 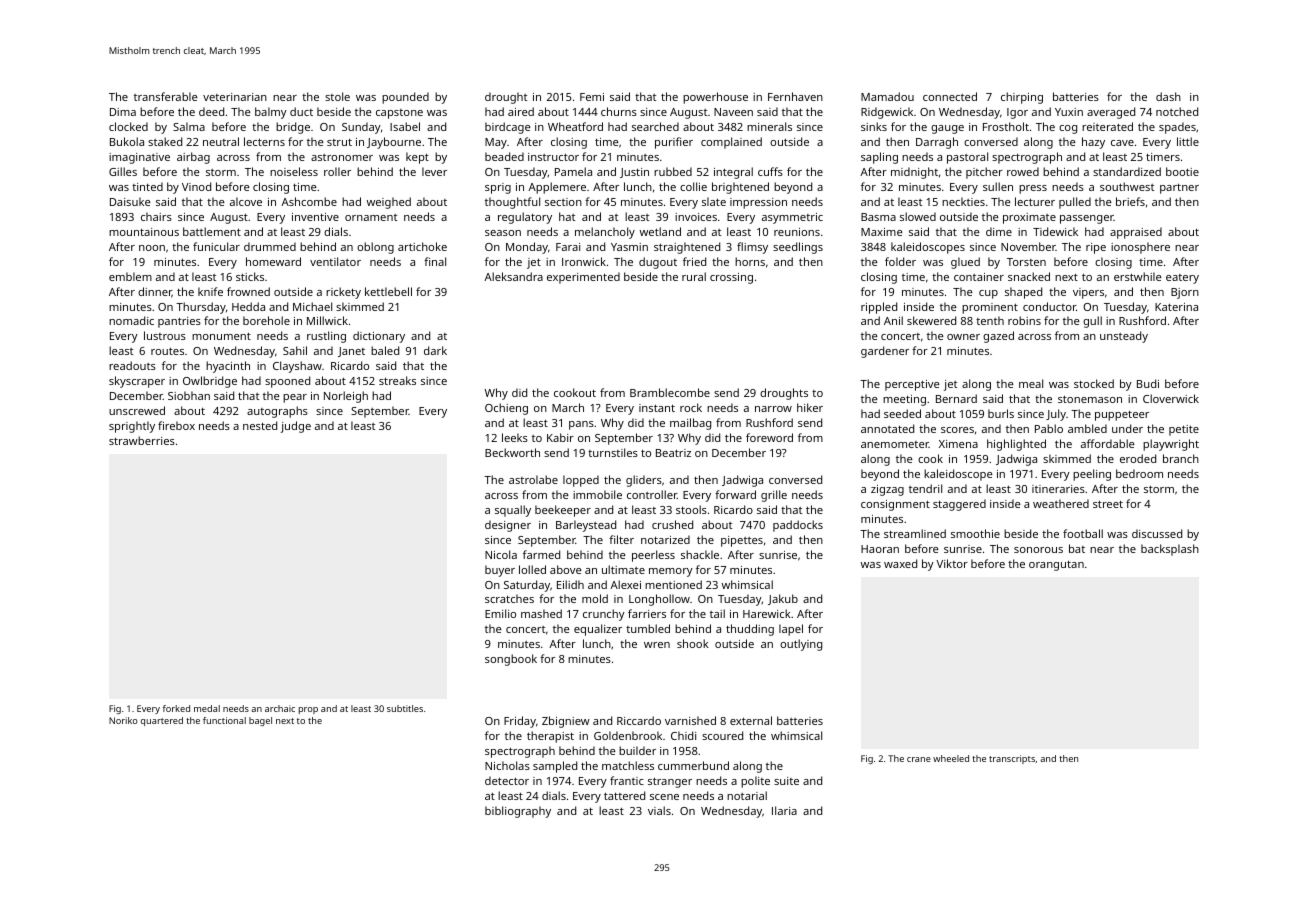 I want to click on Ridgewick, so click(x=887, y=113).
